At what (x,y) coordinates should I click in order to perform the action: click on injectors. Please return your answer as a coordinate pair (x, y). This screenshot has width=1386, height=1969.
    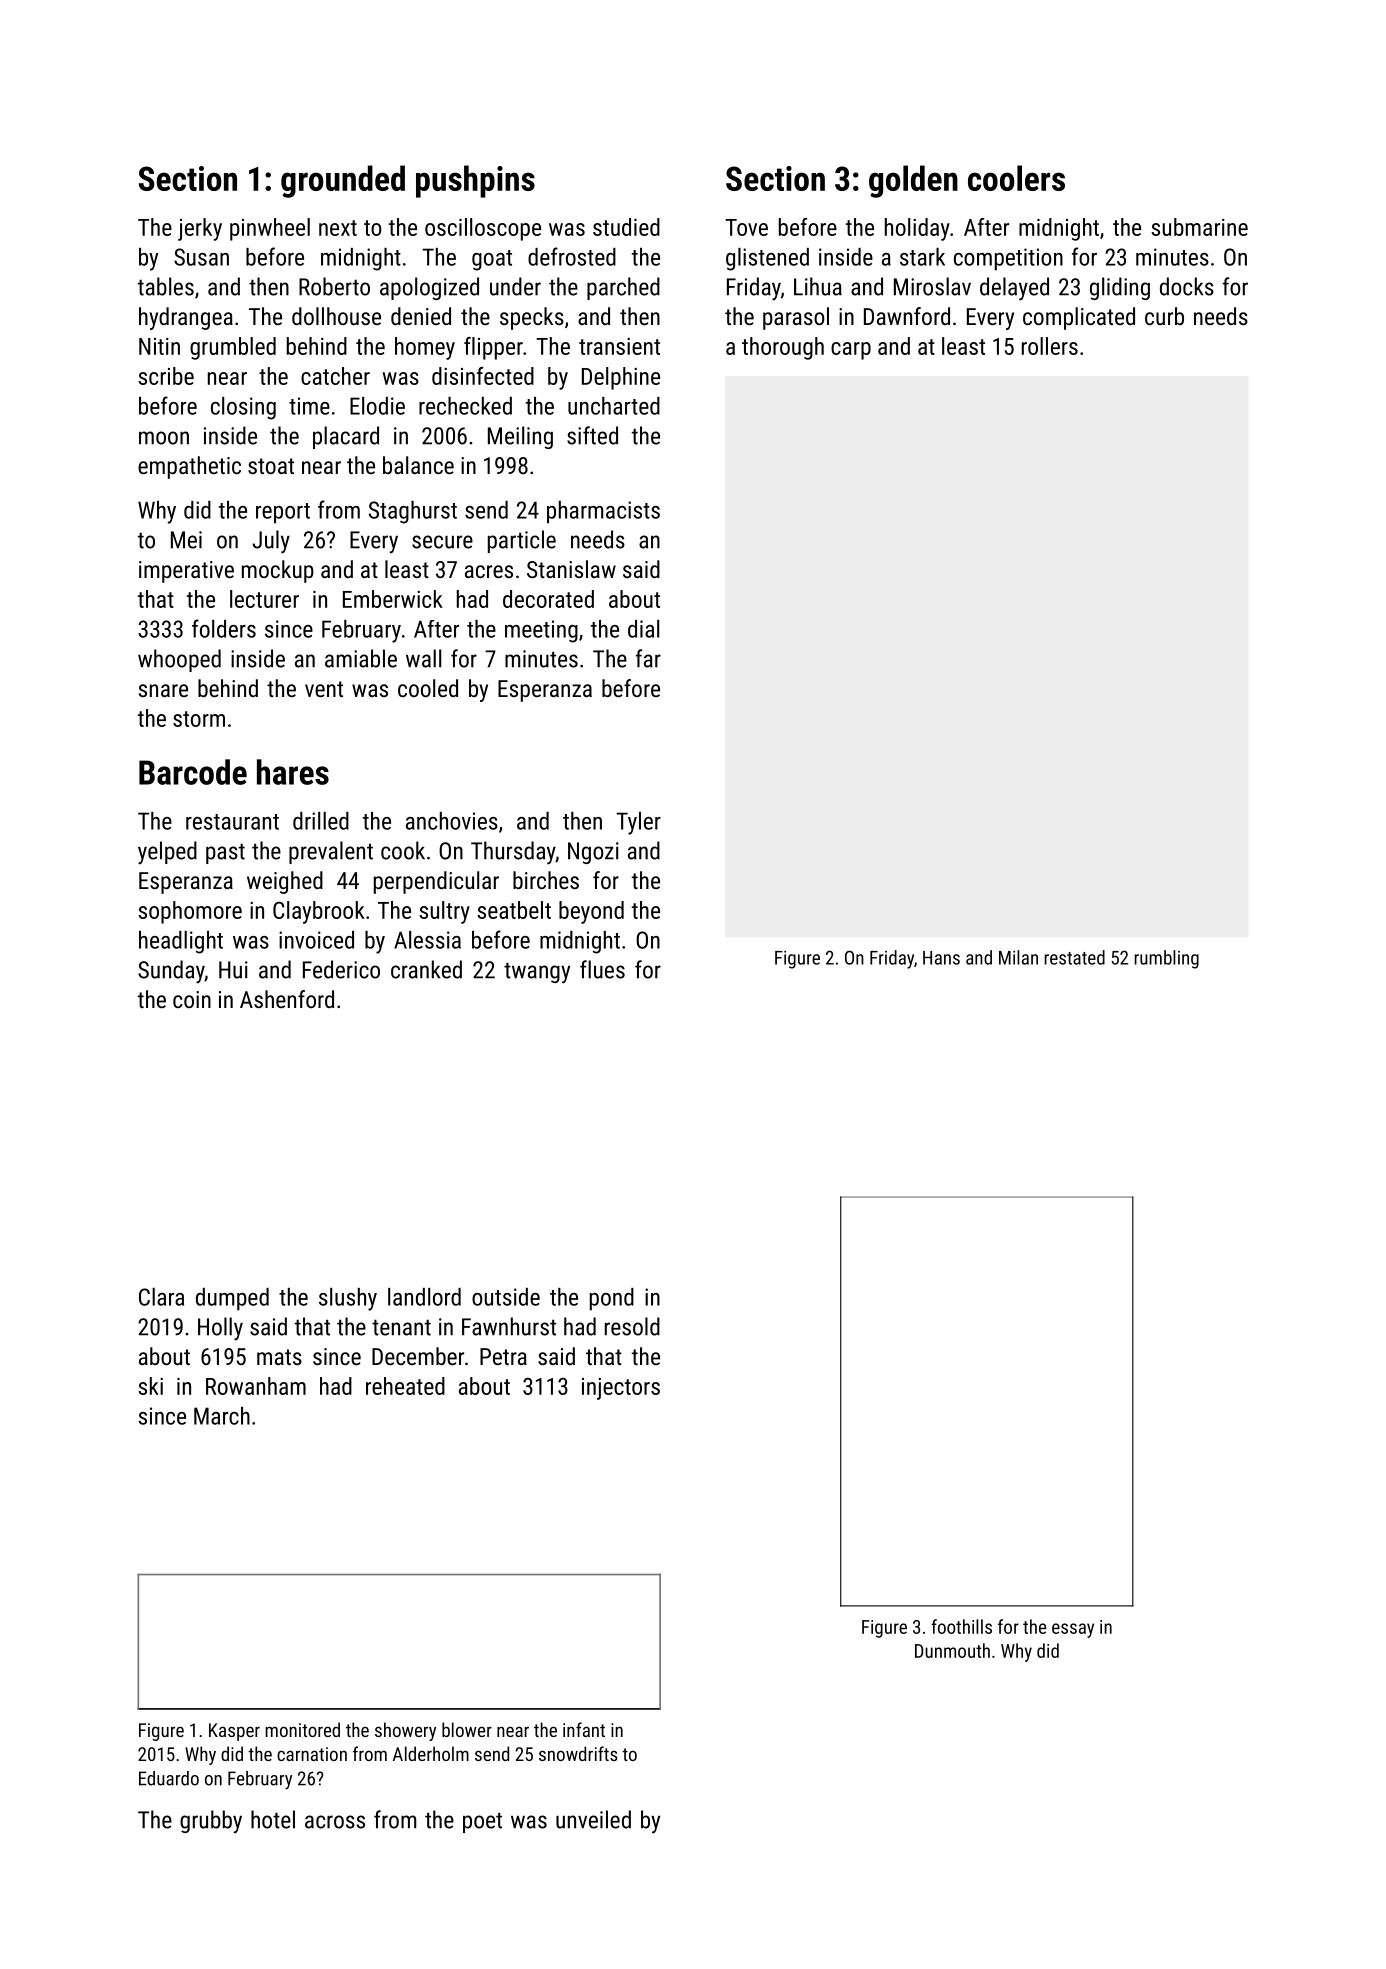
    Looking at the image, I should click on (621, 1389).
